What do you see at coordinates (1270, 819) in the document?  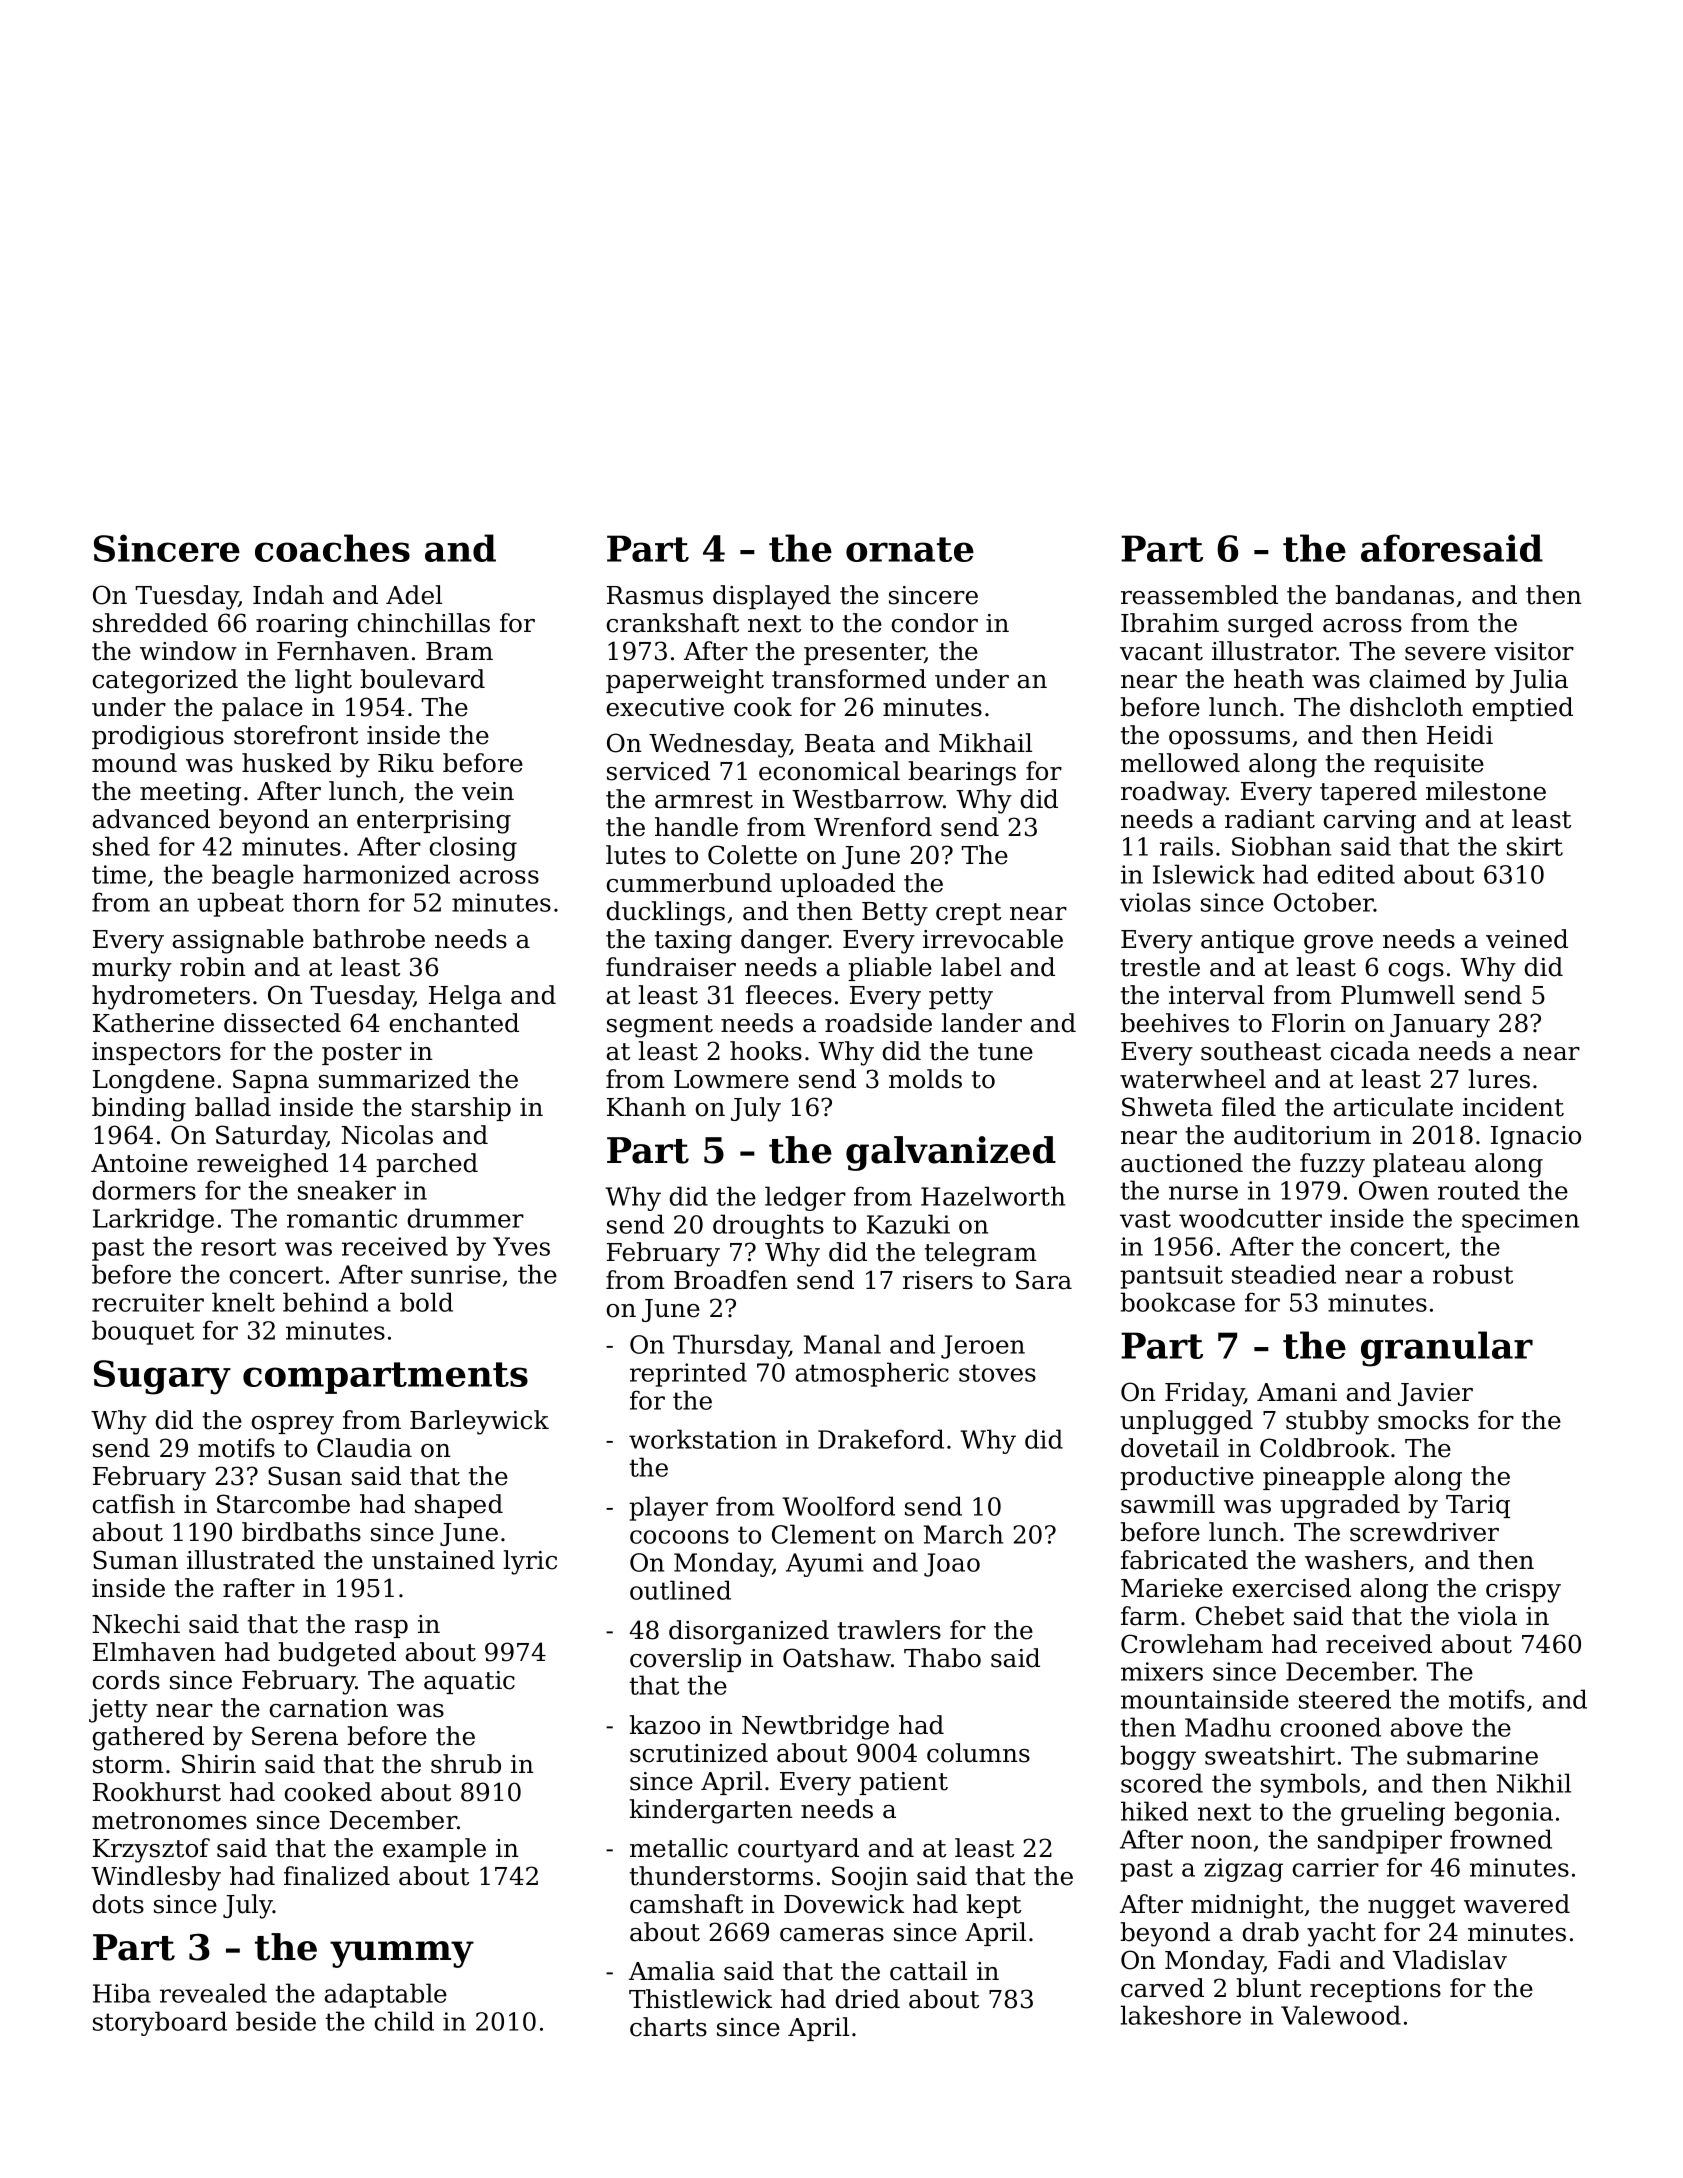 I see `radiant` at bounding box center [1270, 819].
